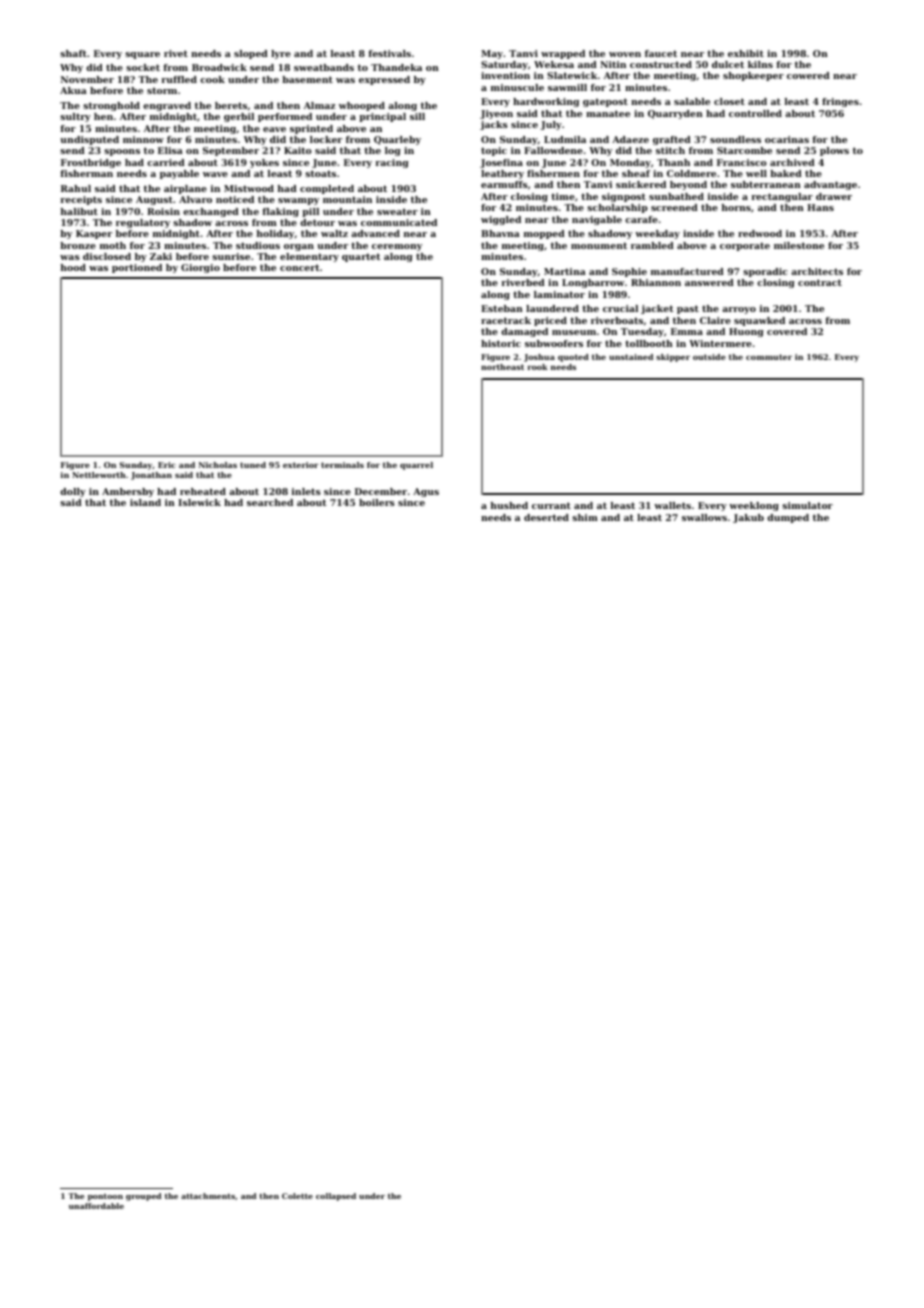 The width and height of the screenshot is (924, 1308). Describe the element at coordinates (808, 75) in the screenshot. I see `cowered` at that location.
